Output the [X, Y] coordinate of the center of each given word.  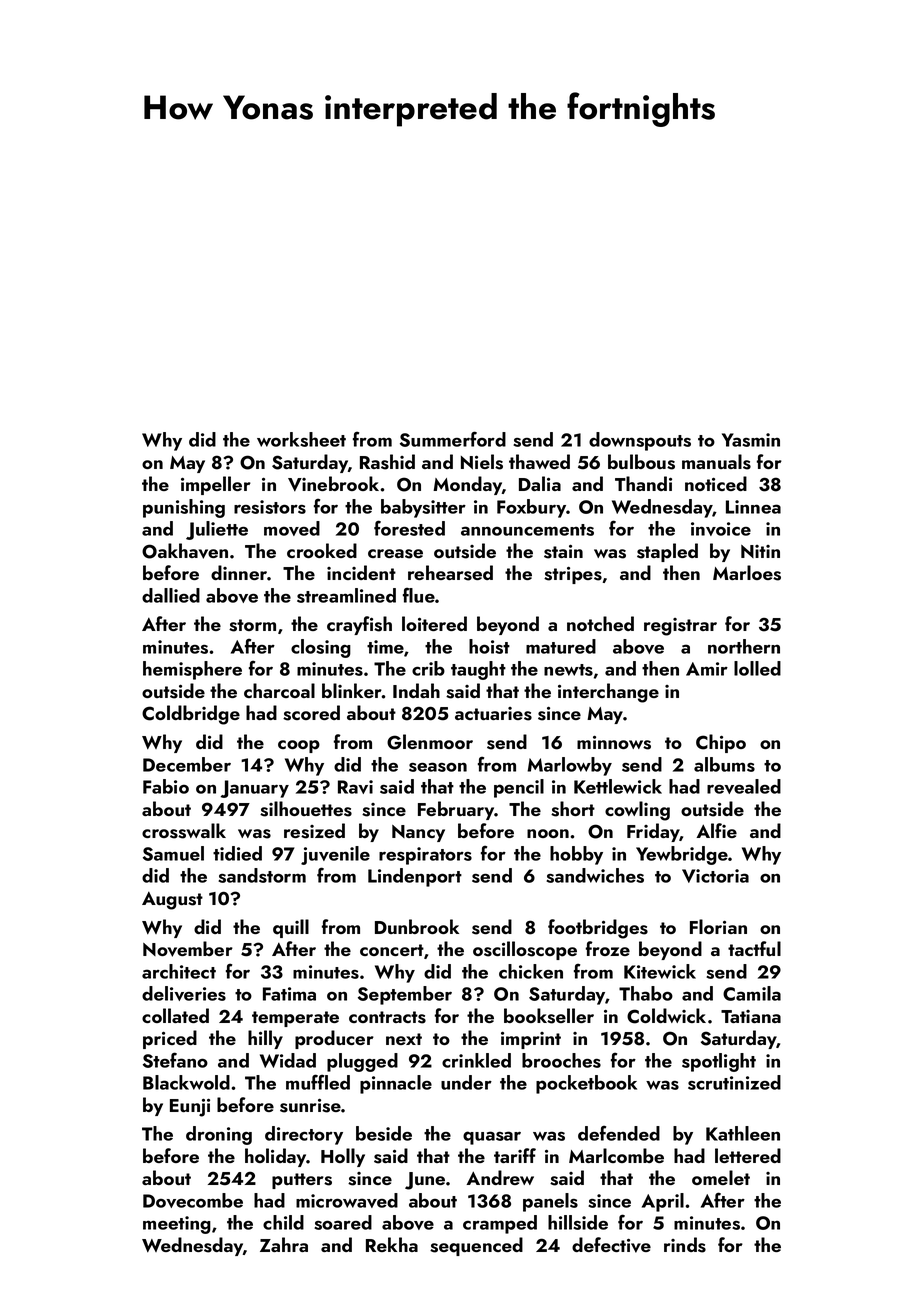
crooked [322, 550]
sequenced [476, 1246]
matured [561, 646]
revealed [744, 786]
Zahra [284, 1244]
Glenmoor [430, 742]
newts [568, 670]
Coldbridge [191, 715]
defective [611, 1245]
